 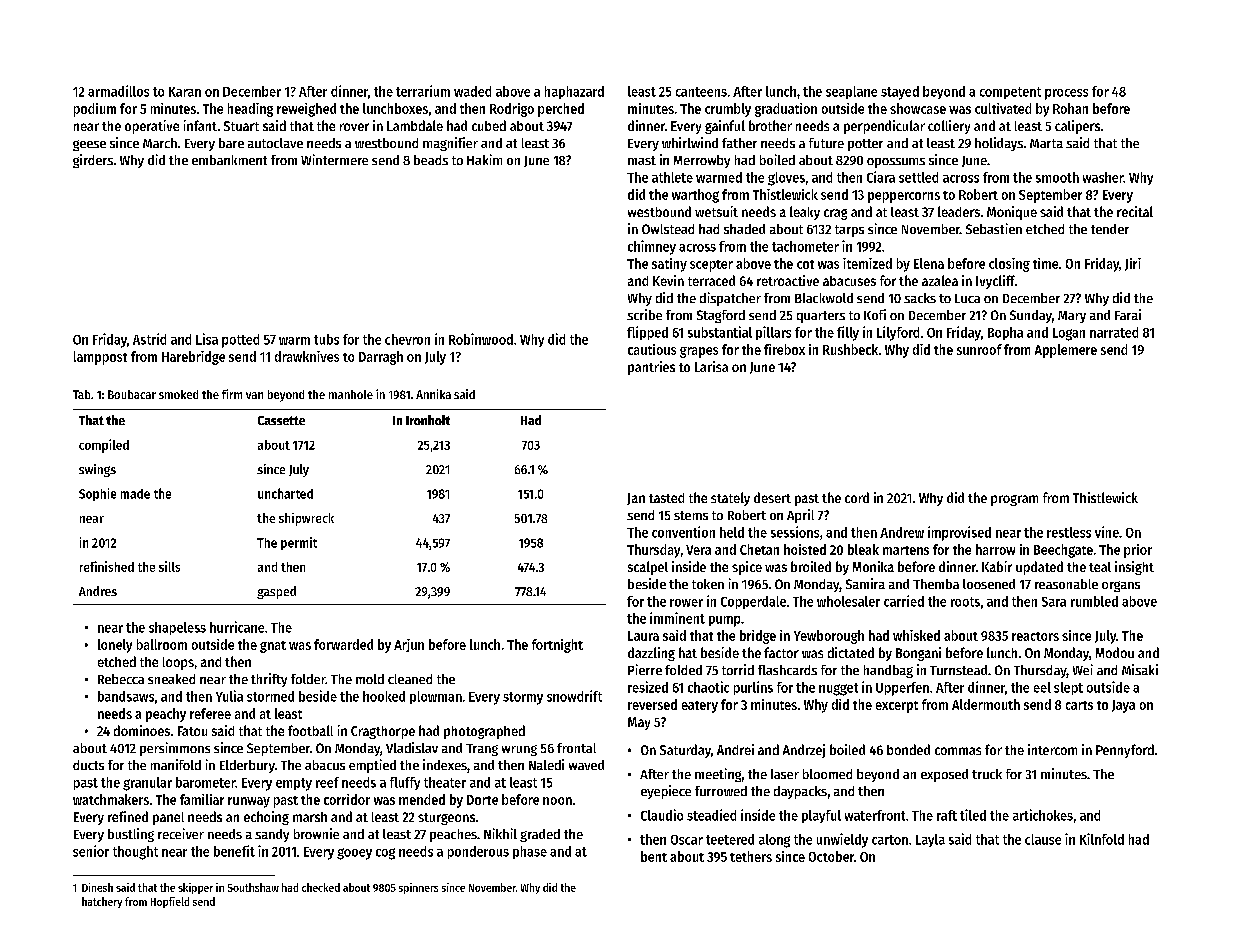 What do you see at coordinates (1102, 839) in the screenshot?
I see `Kilnfold` at bounding box center [1102, 839].
